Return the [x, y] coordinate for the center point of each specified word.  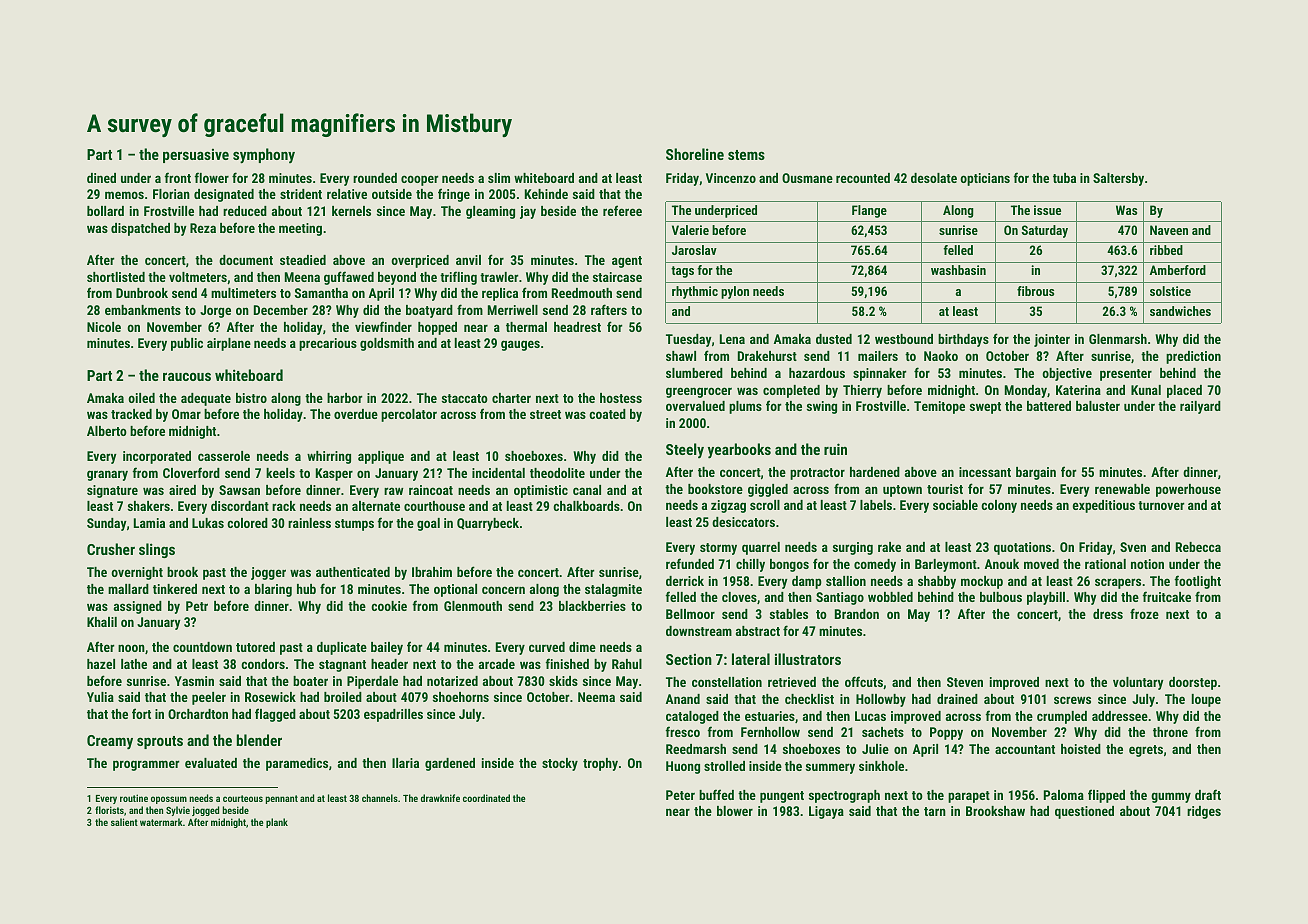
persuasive [196, 156]
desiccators [743, 522]
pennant [282, 799]
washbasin [958, 270]
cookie [389, 606]
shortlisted [116, 277]
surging [853, 548]
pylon [735, 292]
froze [1144, 613]
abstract [758, 631]
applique [381, 457]
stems [746, 155]
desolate [934, 178]
